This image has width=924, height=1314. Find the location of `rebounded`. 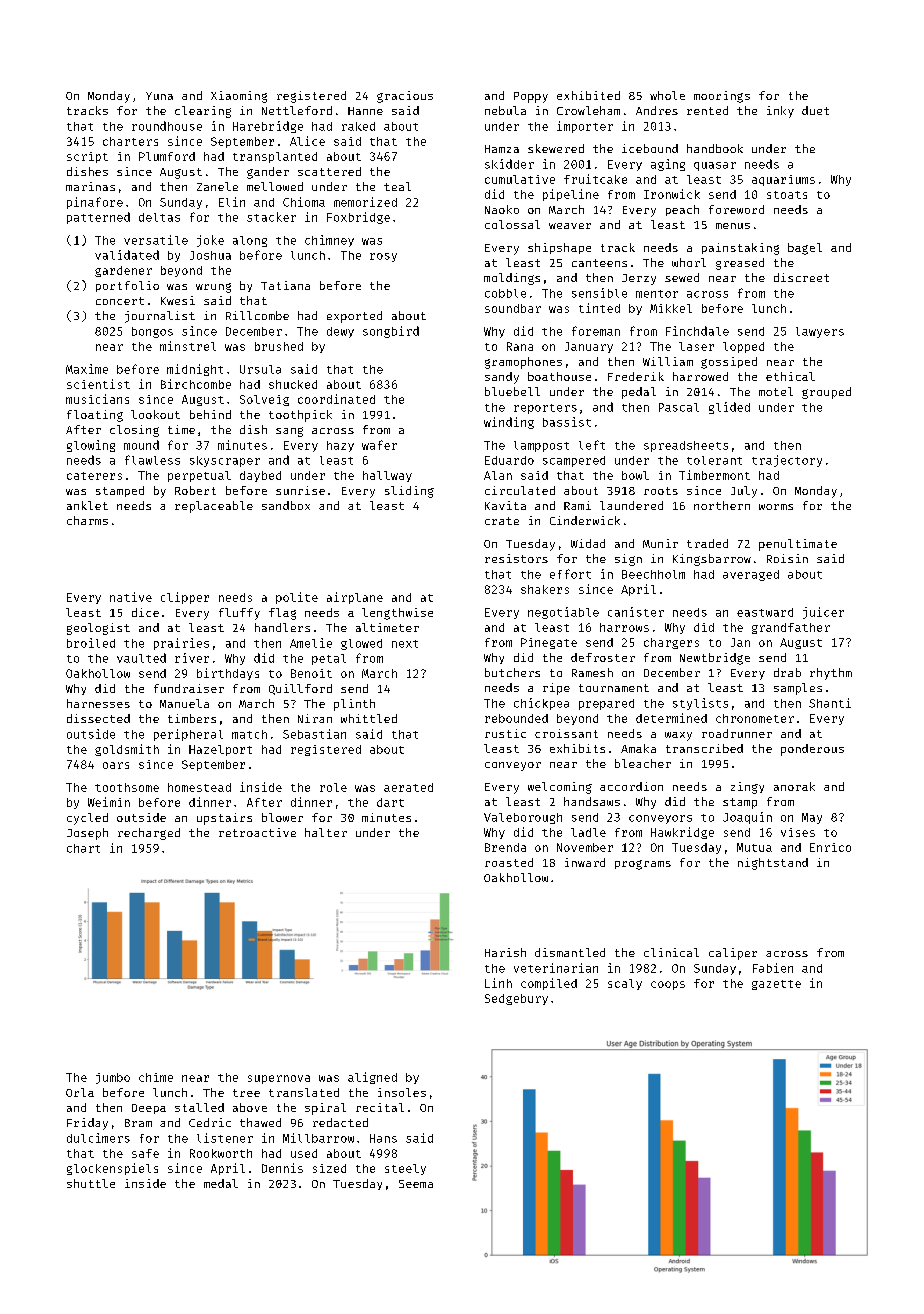

rebounded is located at coordinates (516, 718).
